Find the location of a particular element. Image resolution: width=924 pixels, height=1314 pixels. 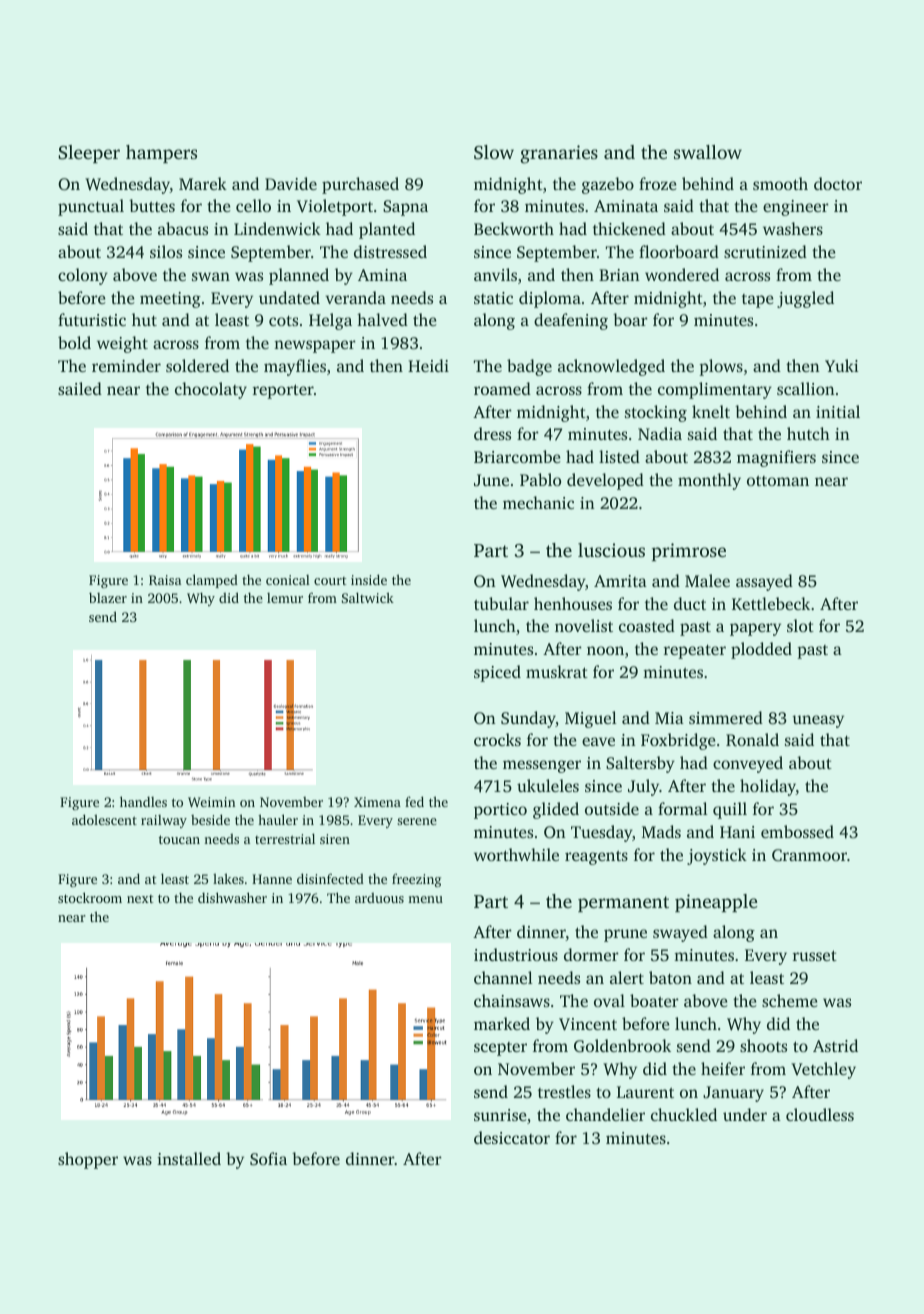

swallow is located at coordinates (708, 152).
